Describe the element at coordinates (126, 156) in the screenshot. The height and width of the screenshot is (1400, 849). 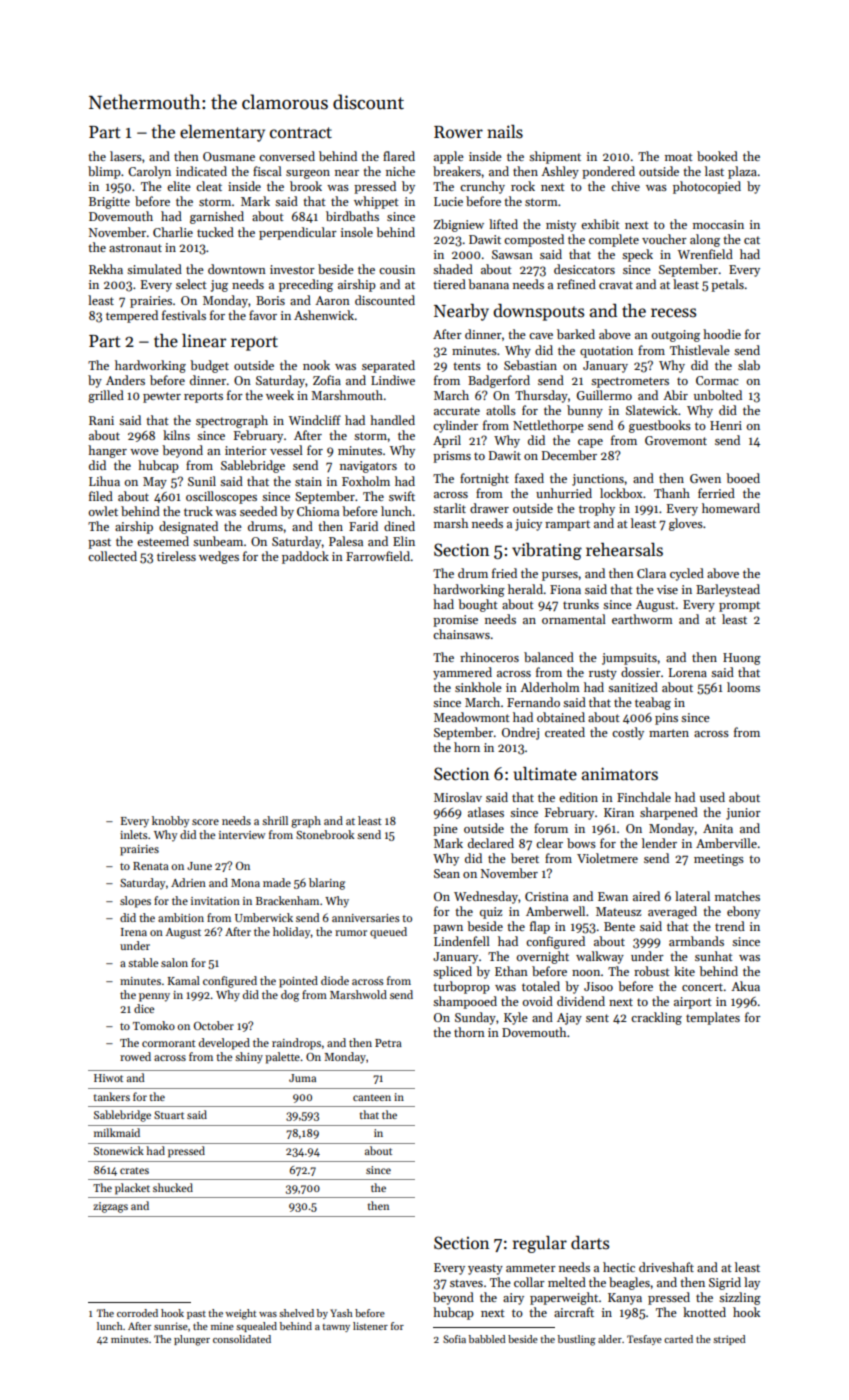
I see `lasers` at that location.
